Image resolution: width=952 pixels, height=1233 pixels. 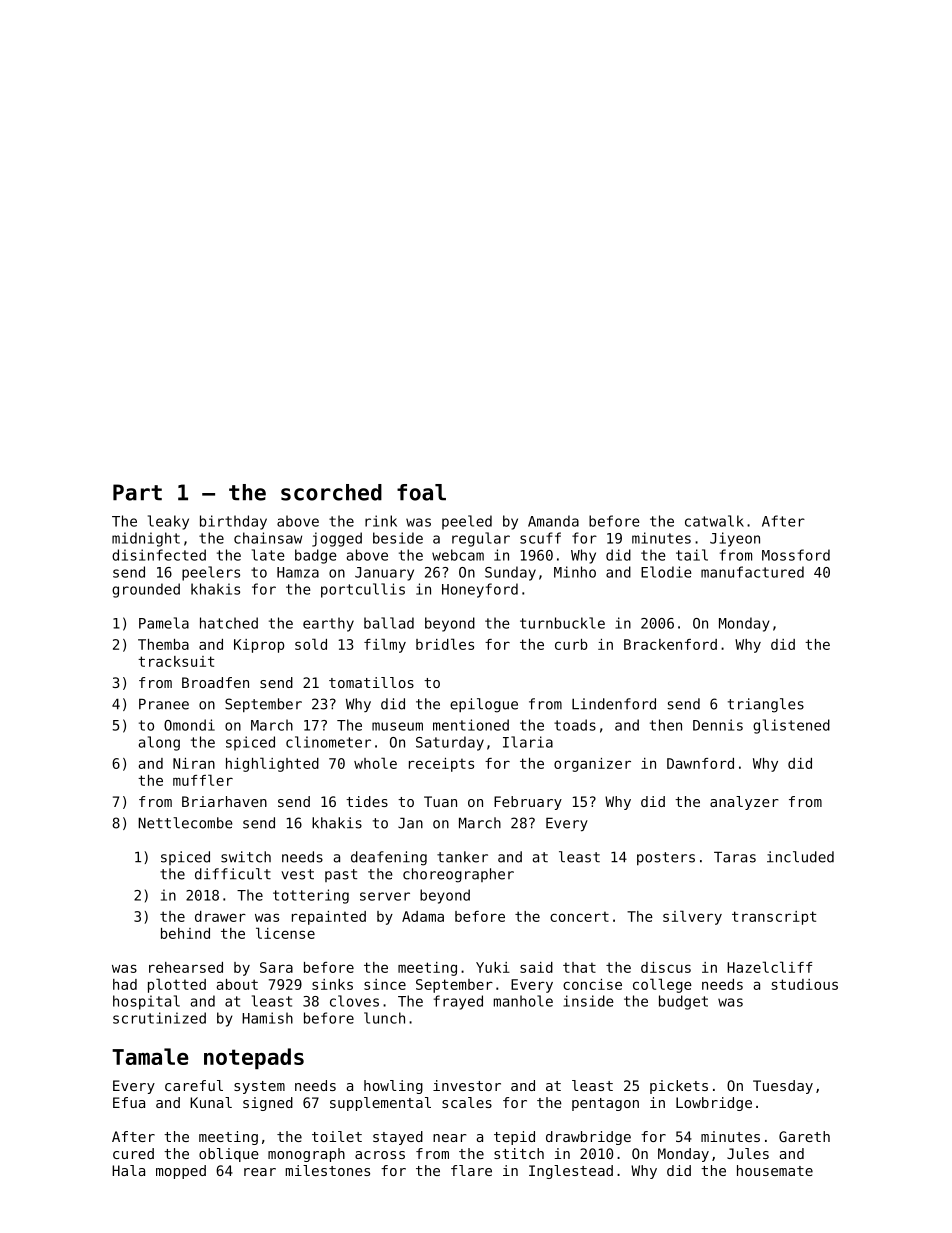 I want to click on triangles, so click(x=766, y=705).
